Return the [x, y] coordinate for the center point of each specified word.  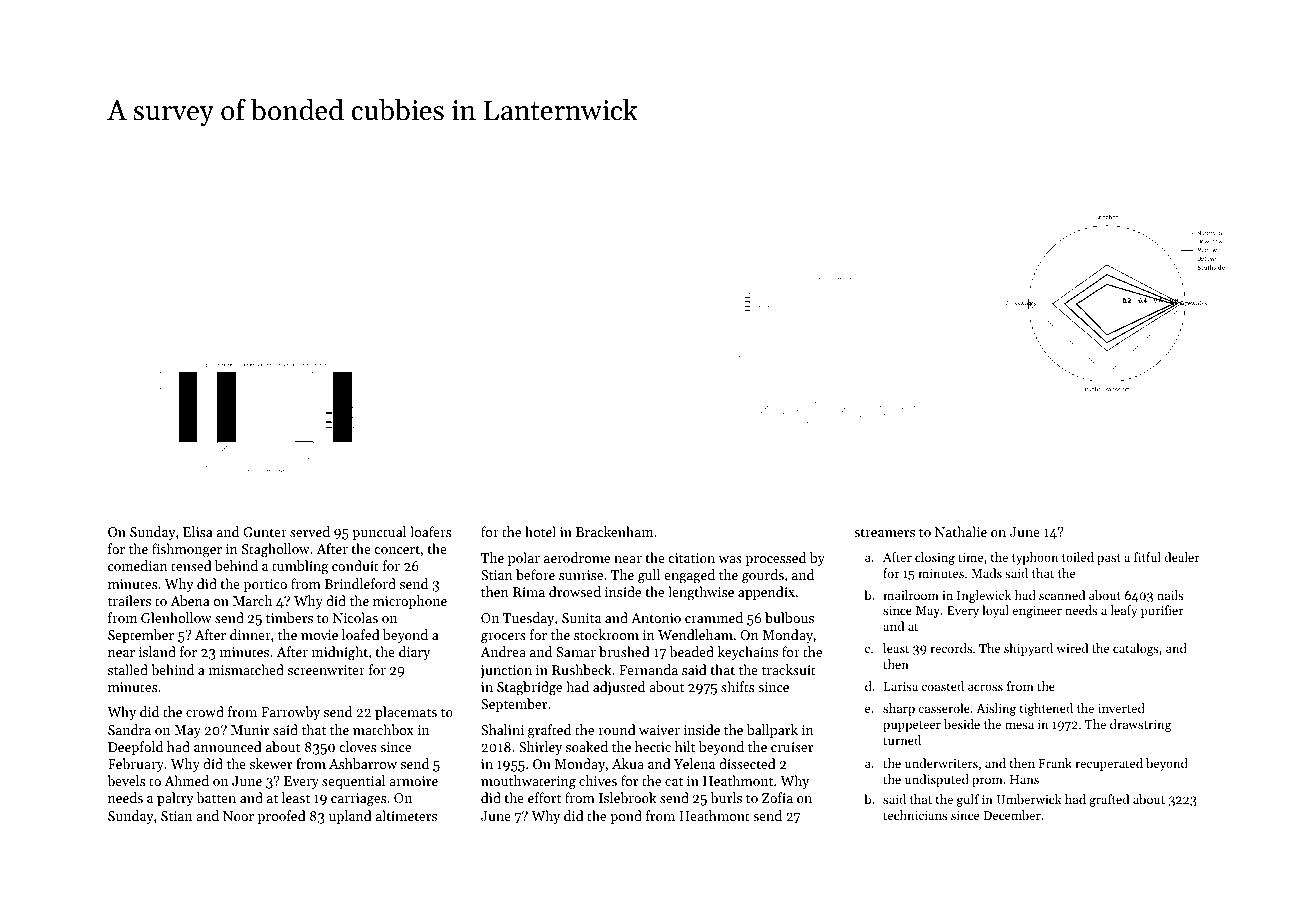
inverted [1121, 708]
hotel [540, 531]
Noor [238, 816]
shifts [737, 686]
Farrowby [290, 713]
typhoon [1035, 558]
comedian [138, 565]
